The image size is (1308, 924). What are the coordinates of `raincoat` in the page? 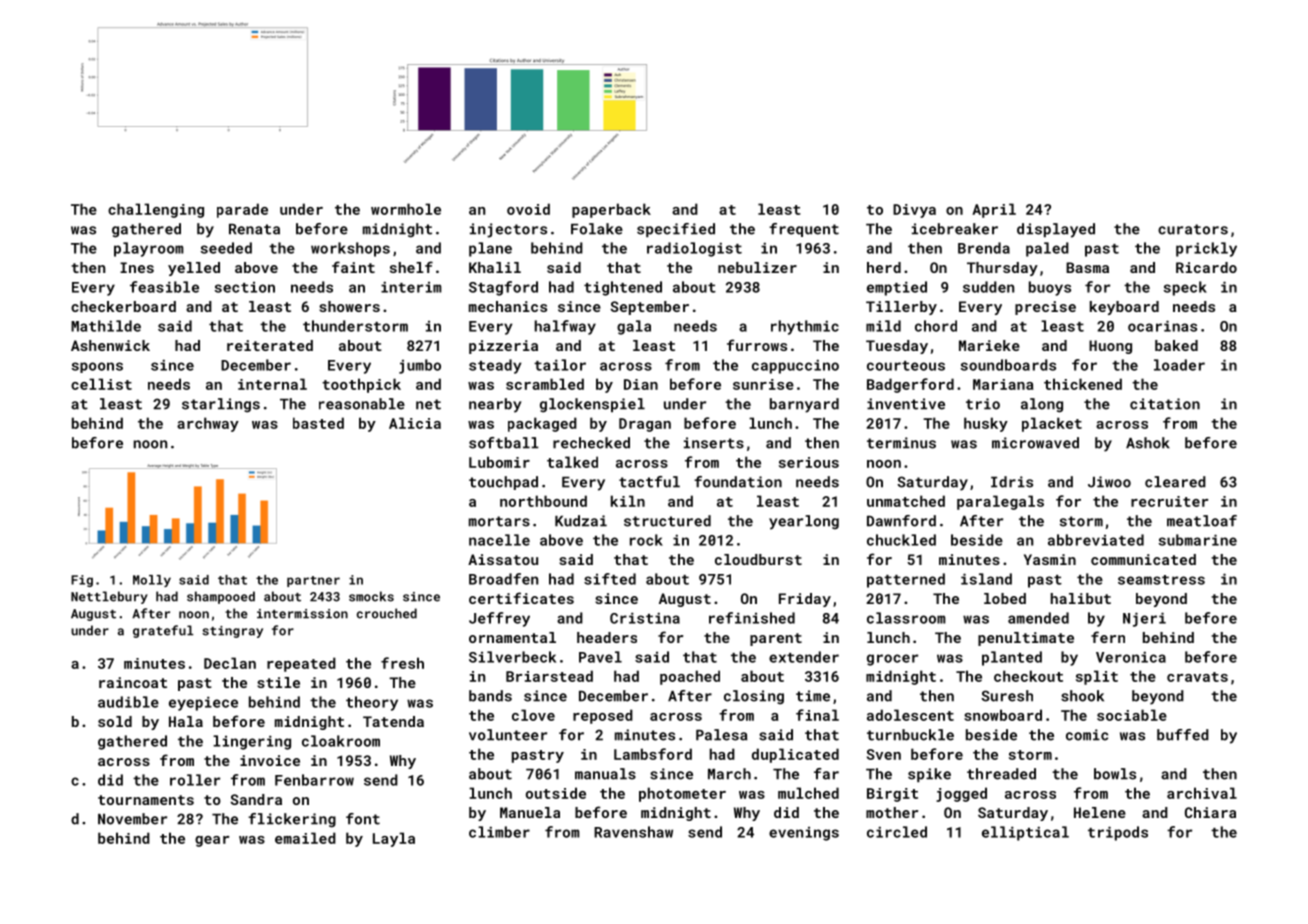 It's located at (133, 682).
